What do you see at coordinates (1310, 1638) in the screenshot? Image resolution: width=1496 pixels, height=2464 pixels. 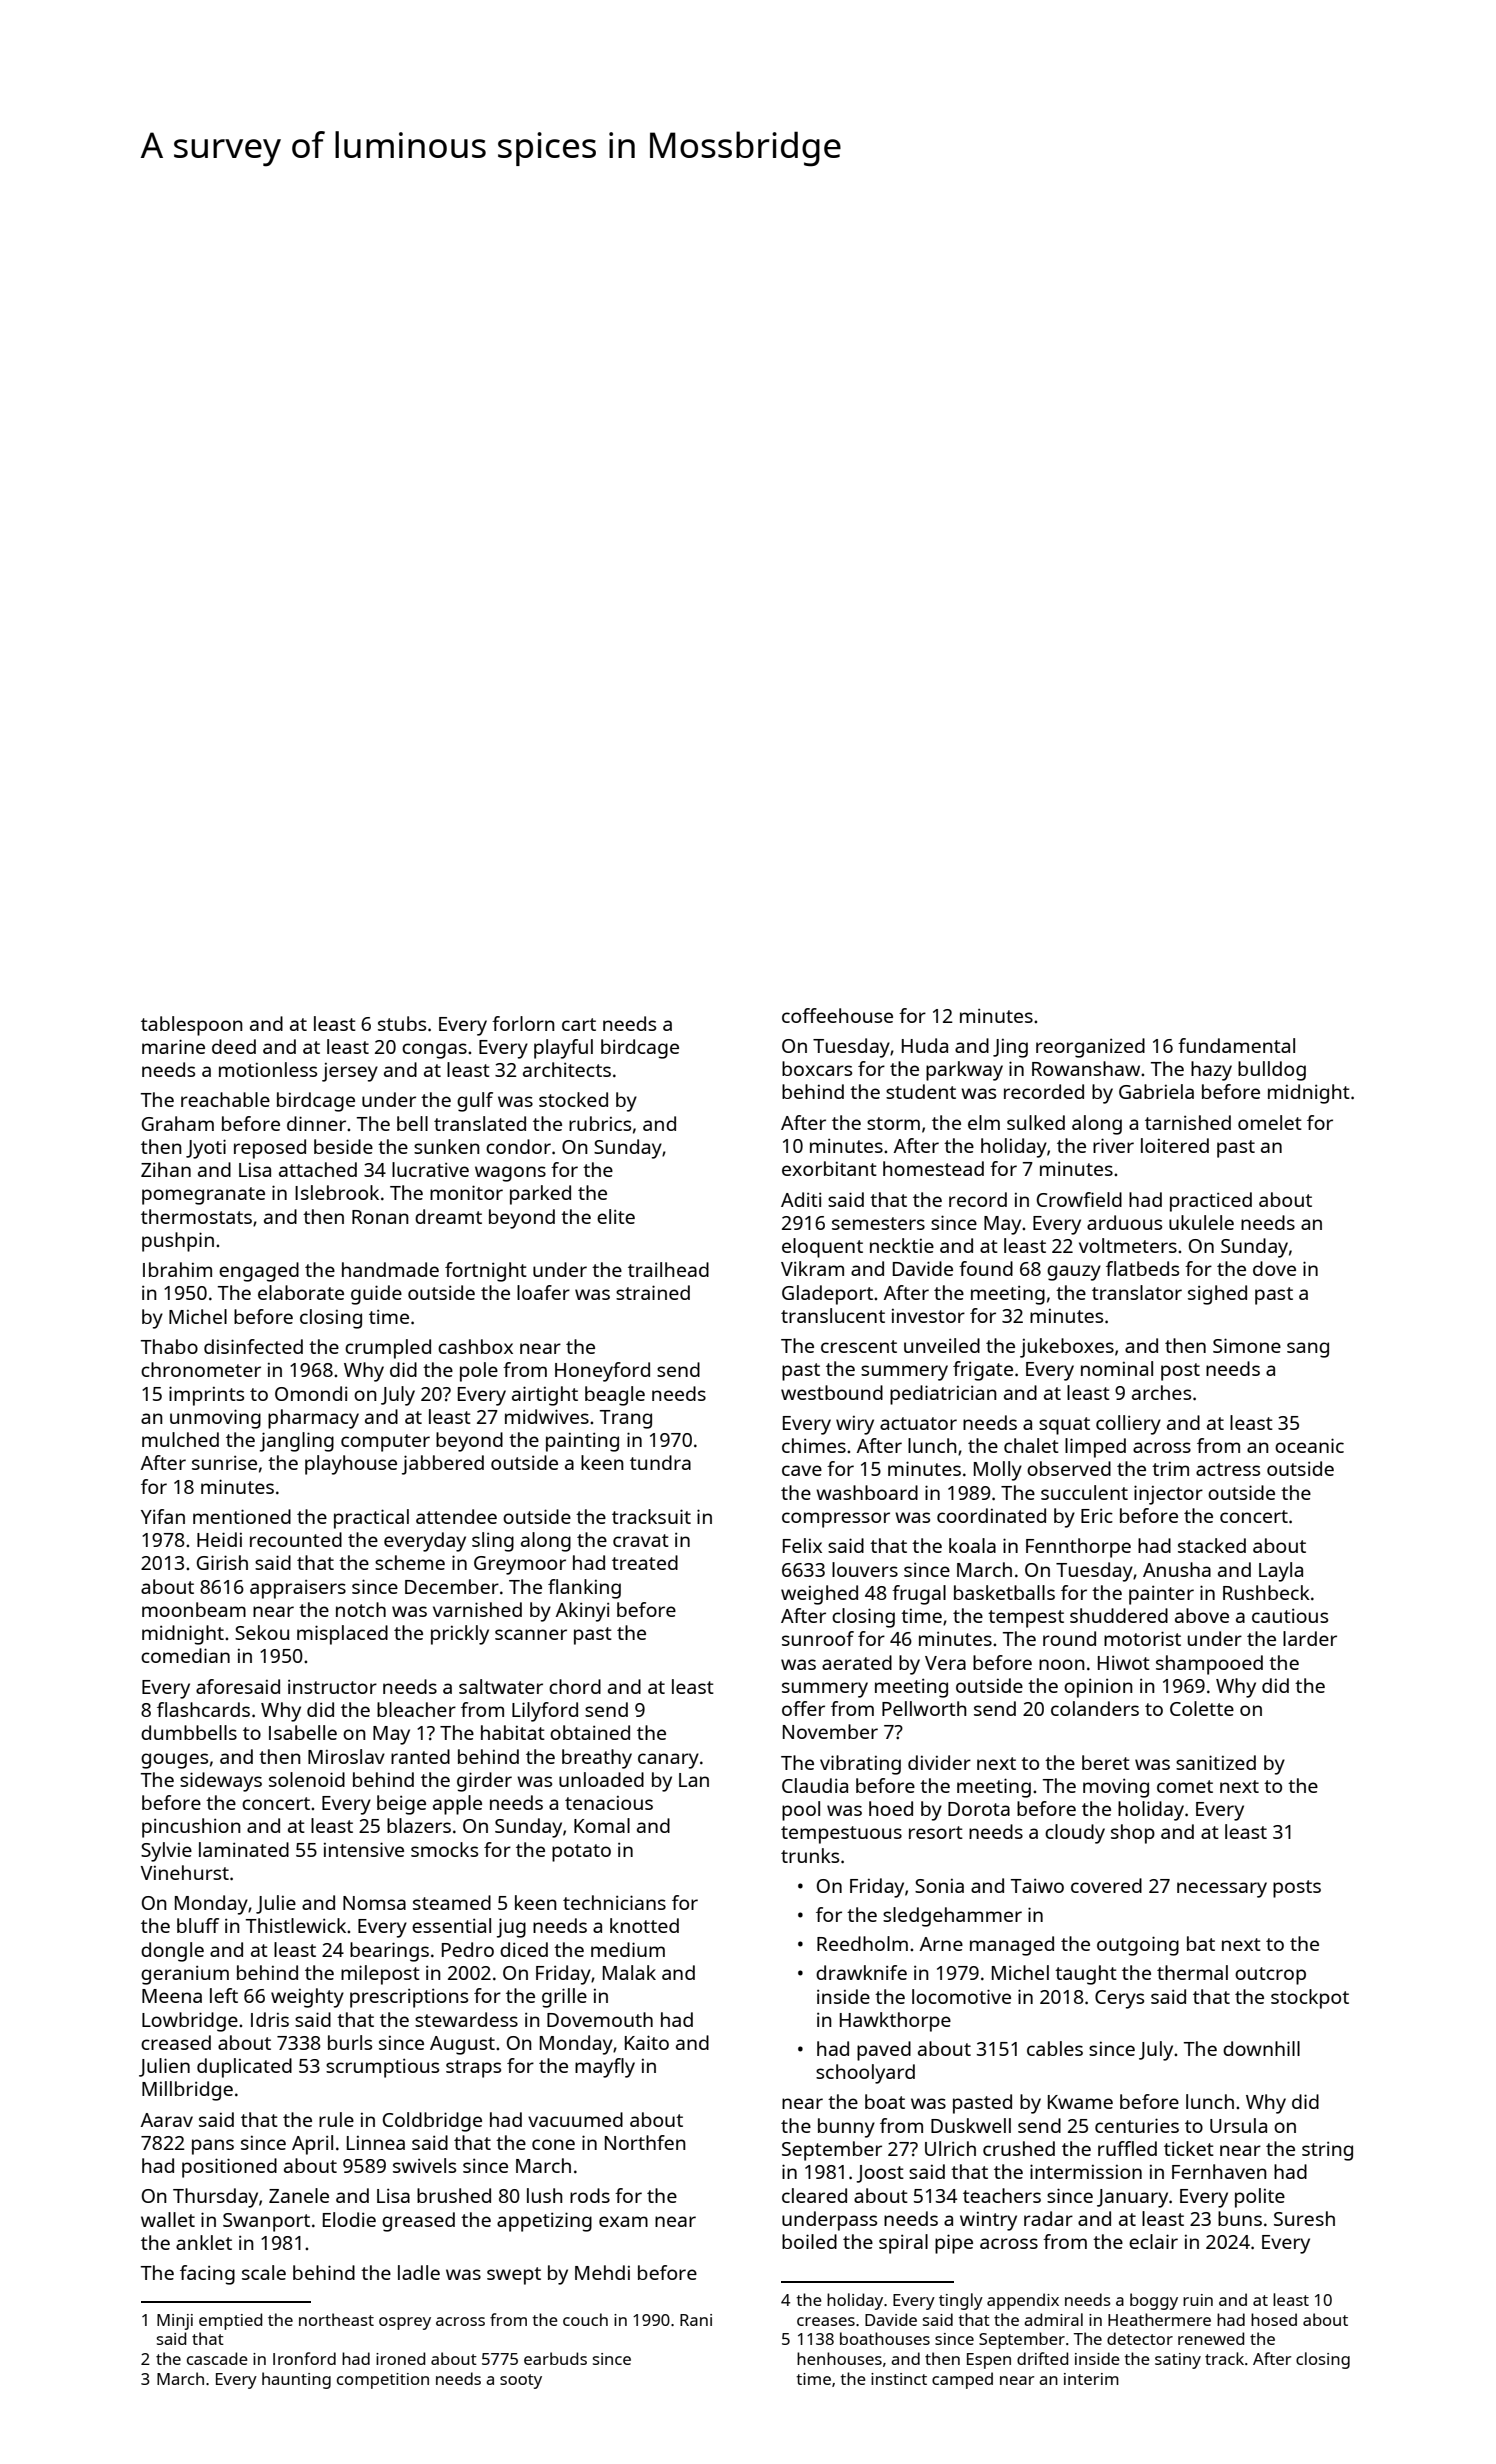 I see `larder` at bounding box center [1310, 1638].
